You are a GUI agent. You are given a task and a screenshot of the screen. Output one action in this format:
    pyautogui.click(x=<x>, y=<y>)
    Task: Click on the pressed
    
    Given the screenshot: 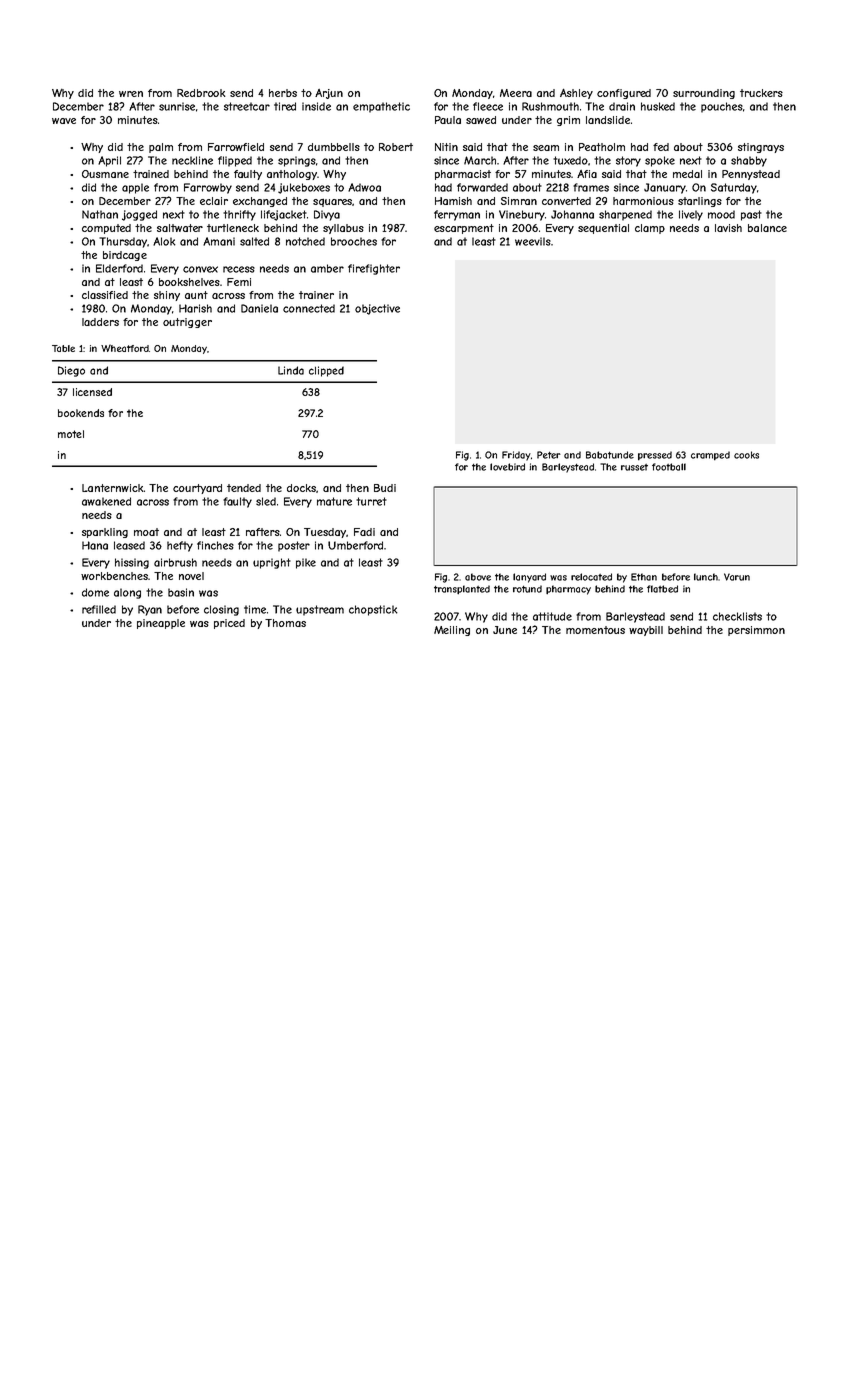 What is the action you would take?
    pyautogui.click(x=655, y=456)
